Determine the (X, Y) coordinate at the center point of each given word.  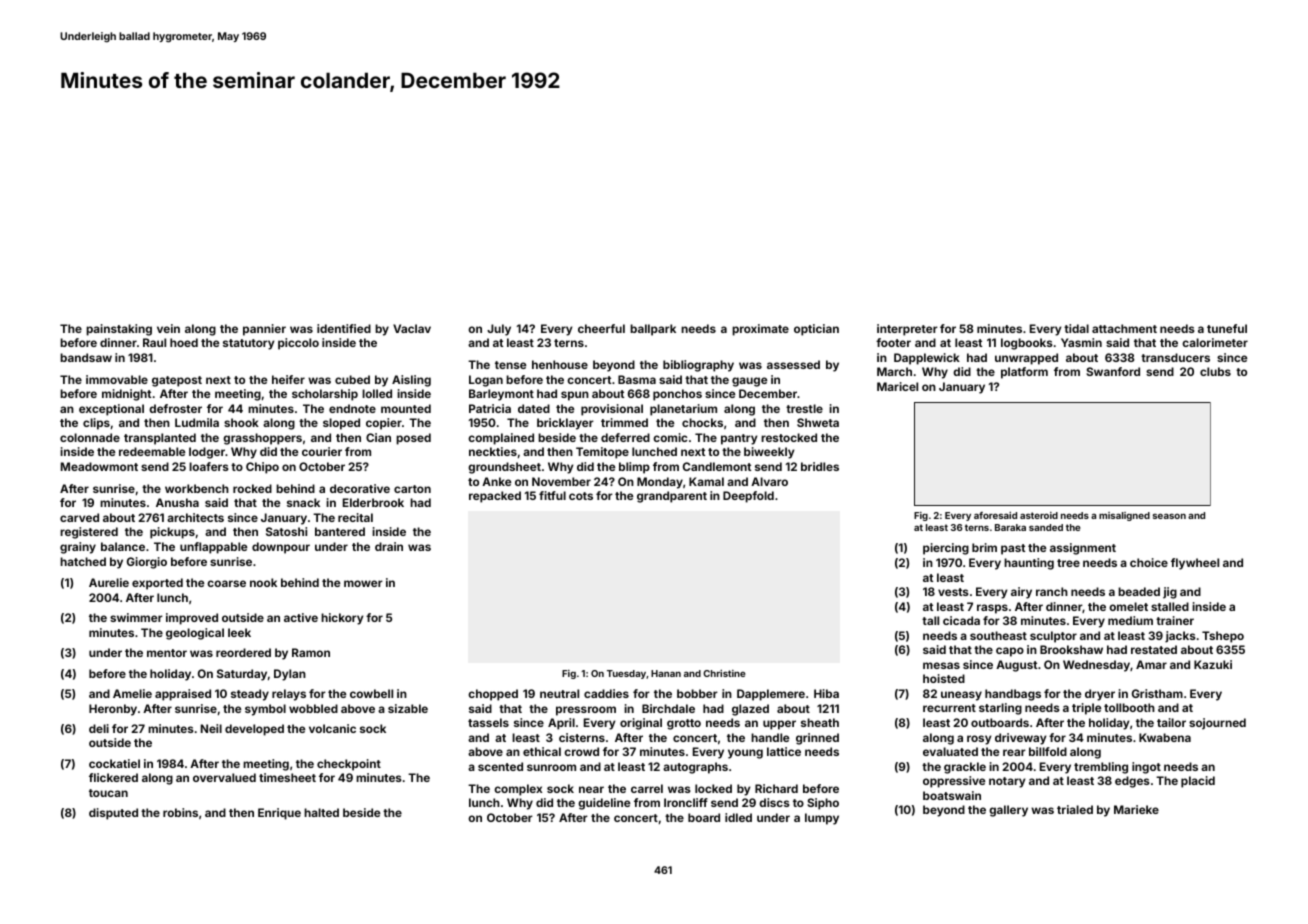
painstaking (119, 330)
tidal (1076, 328)
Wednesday (1096, 666)
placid (1198, 782)
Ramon (311, 652)
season (1169, 516)
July (499, 330)
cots (581, 496)
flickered (113, 777)
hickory (342, 619)
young (745, 754)
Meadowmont (99, 466)
